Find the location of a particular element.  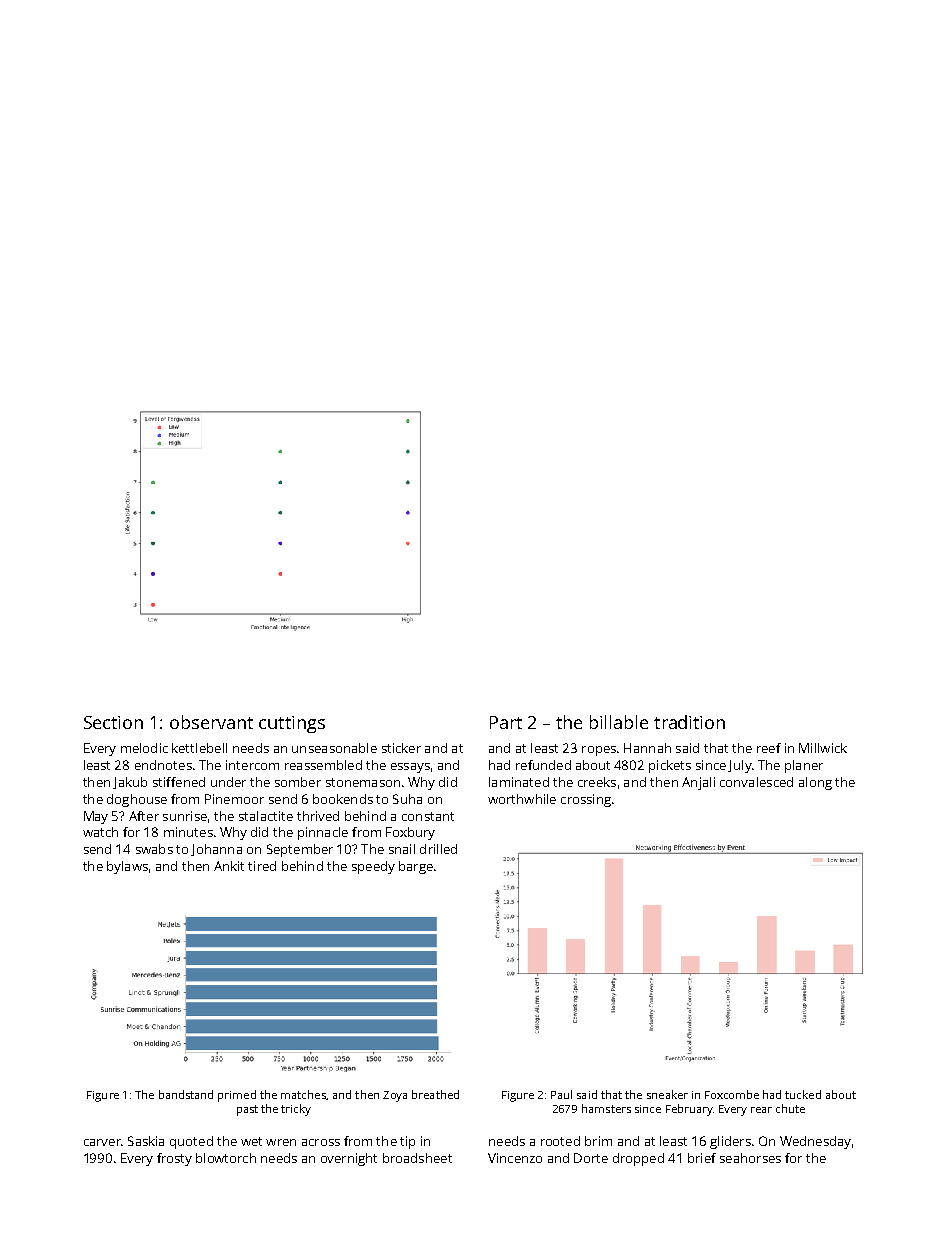

breathed is located at coordinates (435, 1094).
